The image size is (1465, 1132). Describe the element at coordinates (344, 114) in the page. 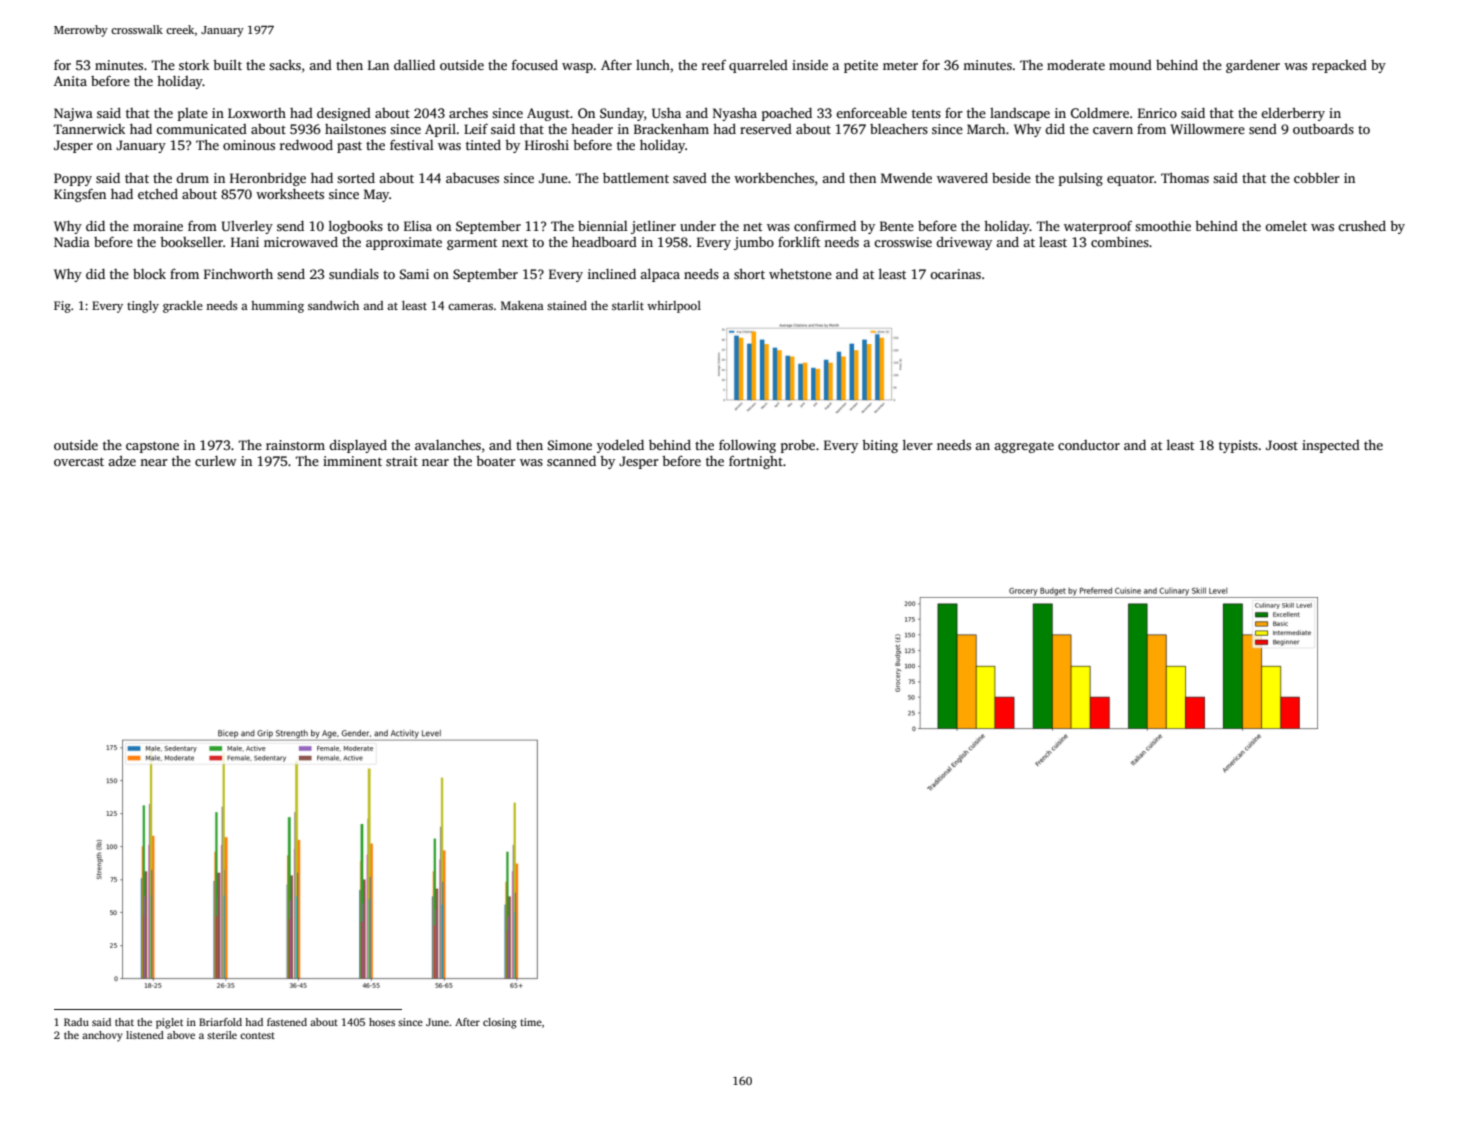

I see `designed` at that location.
